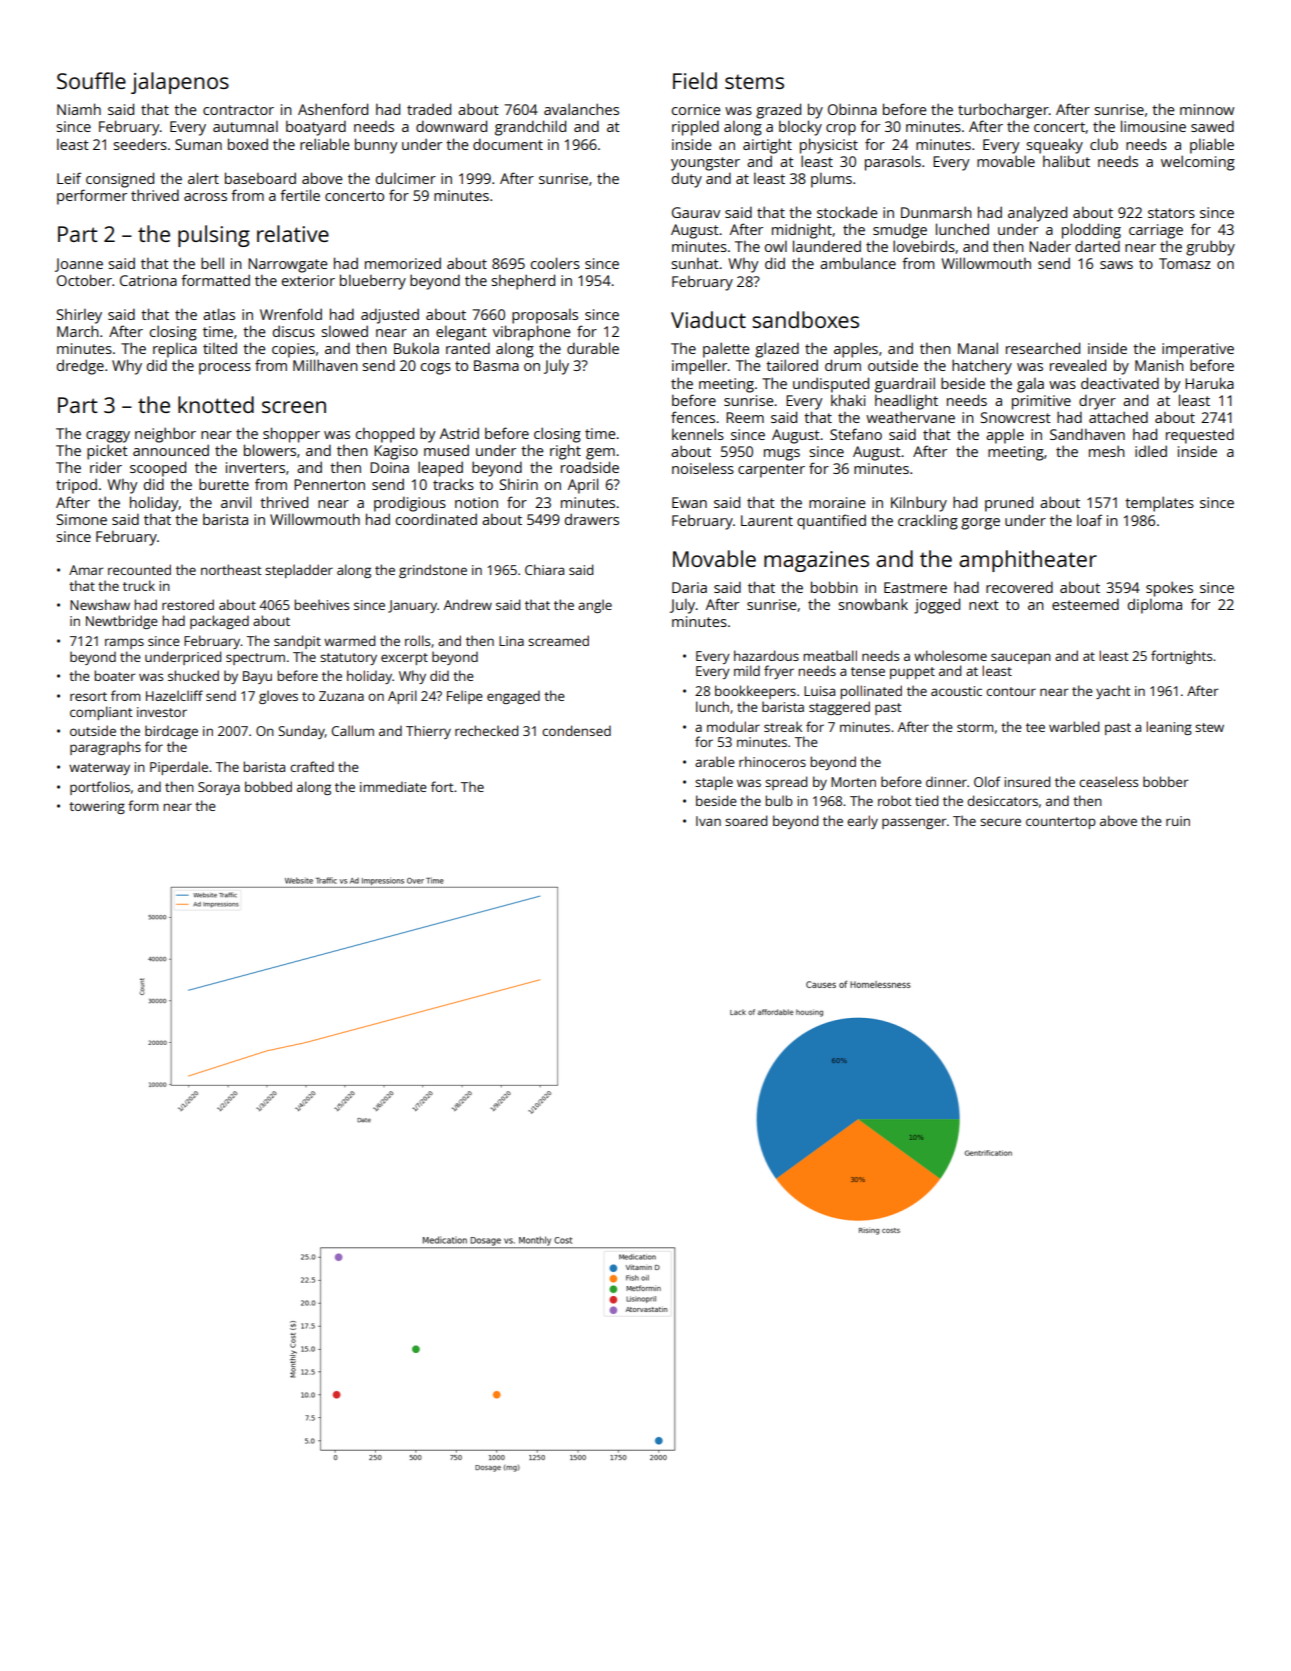 This screenshot has height=1671, width=1291. Describe the element at coordinates (294, 407) in the screenshot. I see `screen` at that location.
